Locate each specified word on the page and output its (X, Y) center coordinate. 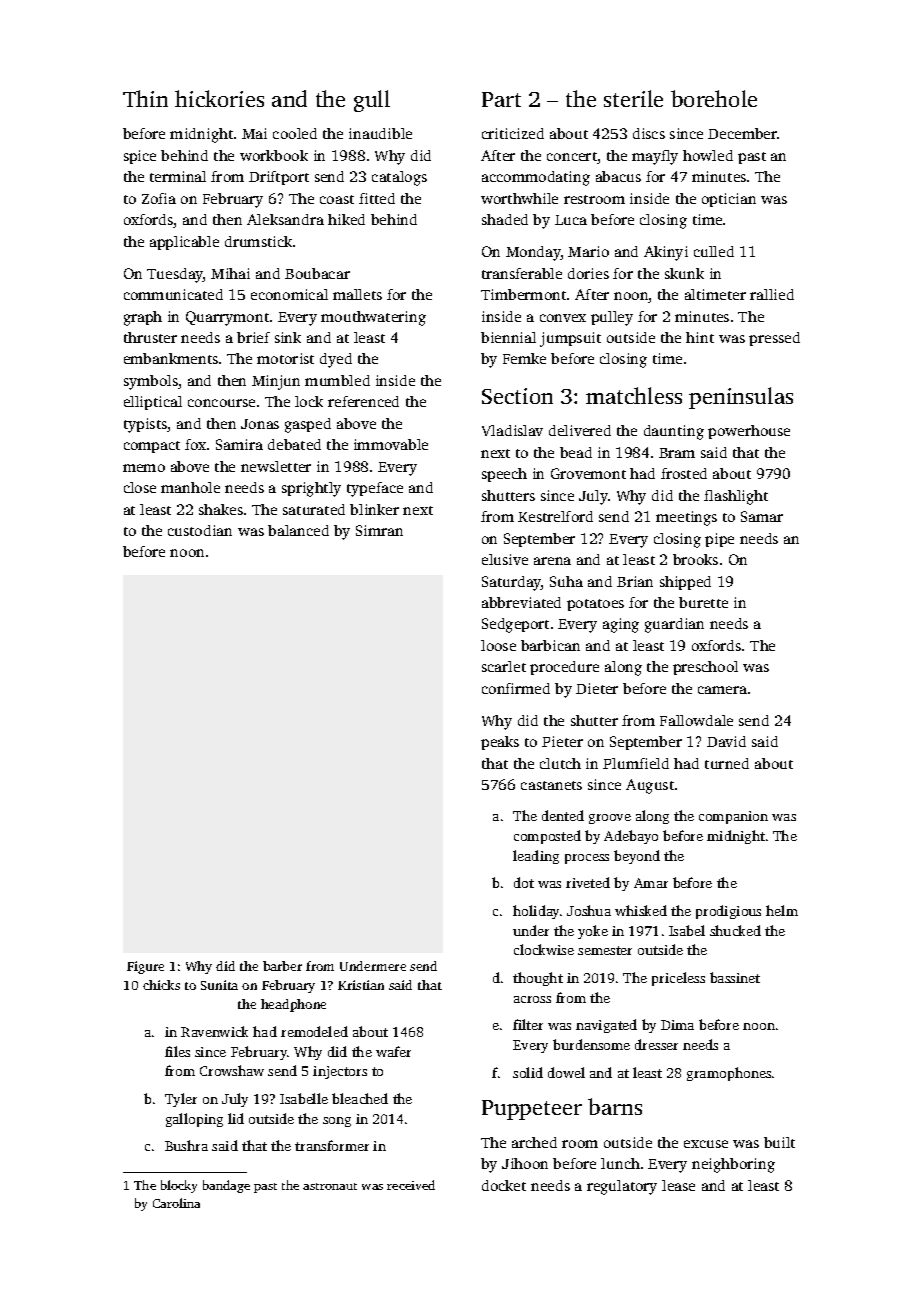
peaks (500, 743)
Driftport (279, 178)
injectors (340, 1072)
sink (288, 337)
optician (729, 200)
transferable (522, 273)
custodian (200, 530)
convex (563, 318)
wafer (393, 1051)
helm (782, 910)
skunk (684, 273)
